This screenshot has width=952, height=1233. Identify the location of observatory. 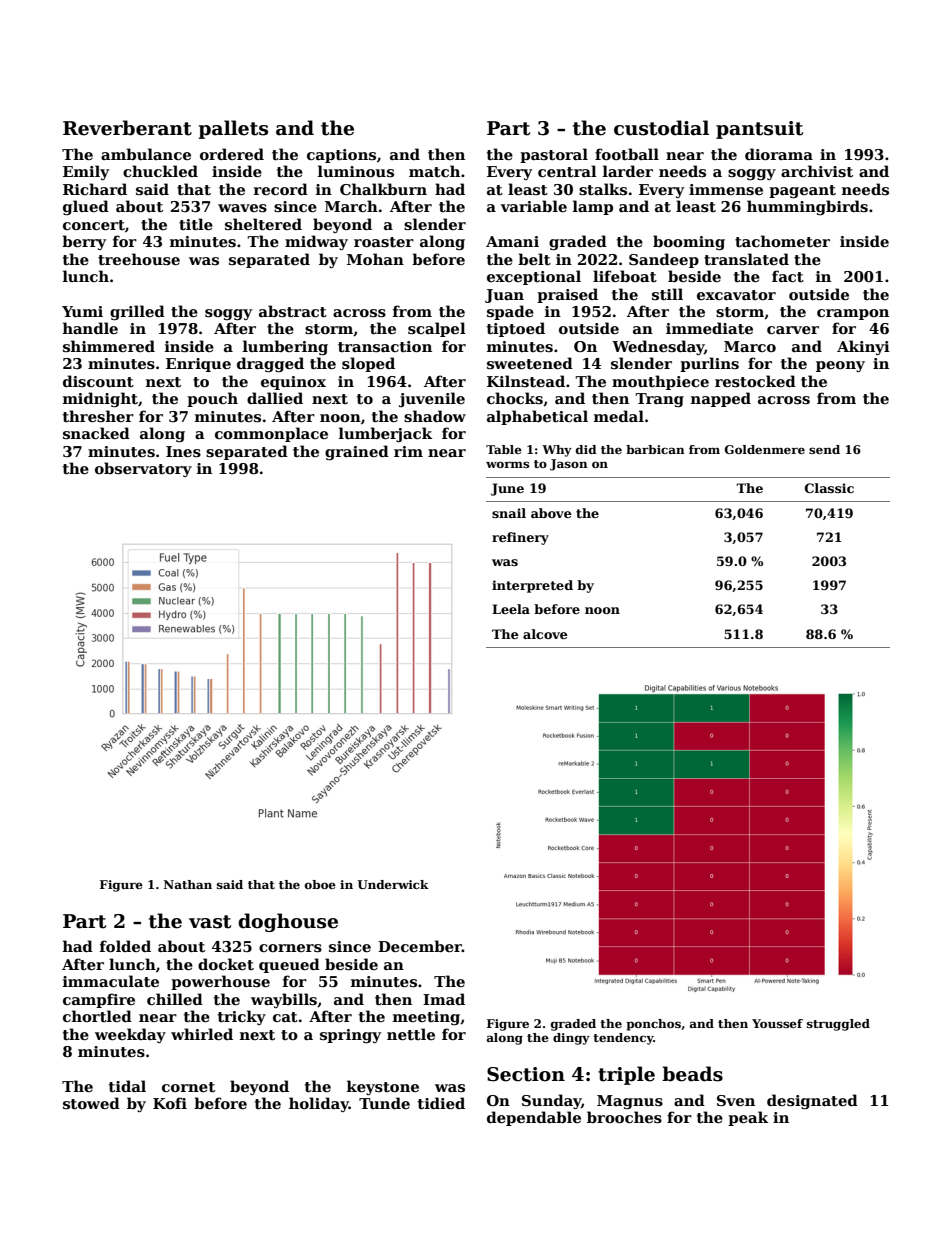
(143, 469).
